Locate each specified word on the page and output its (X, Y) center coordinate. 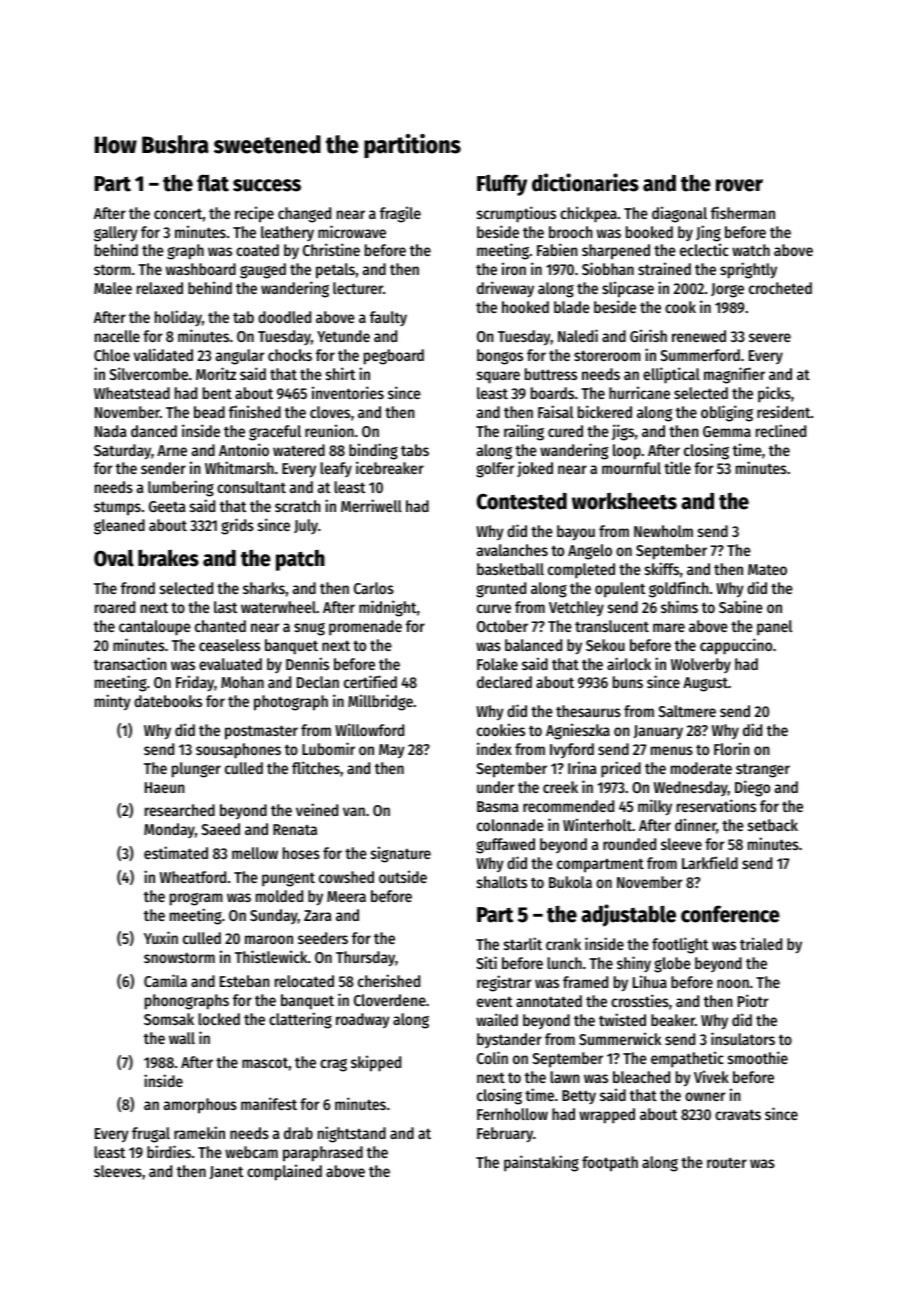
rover (739, 185)
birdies (169, 1151)
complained (284, 1172)
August (705, 684)
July (306, 526)
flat (213, 183)
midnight (387, 608)
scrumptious (516, 214)
